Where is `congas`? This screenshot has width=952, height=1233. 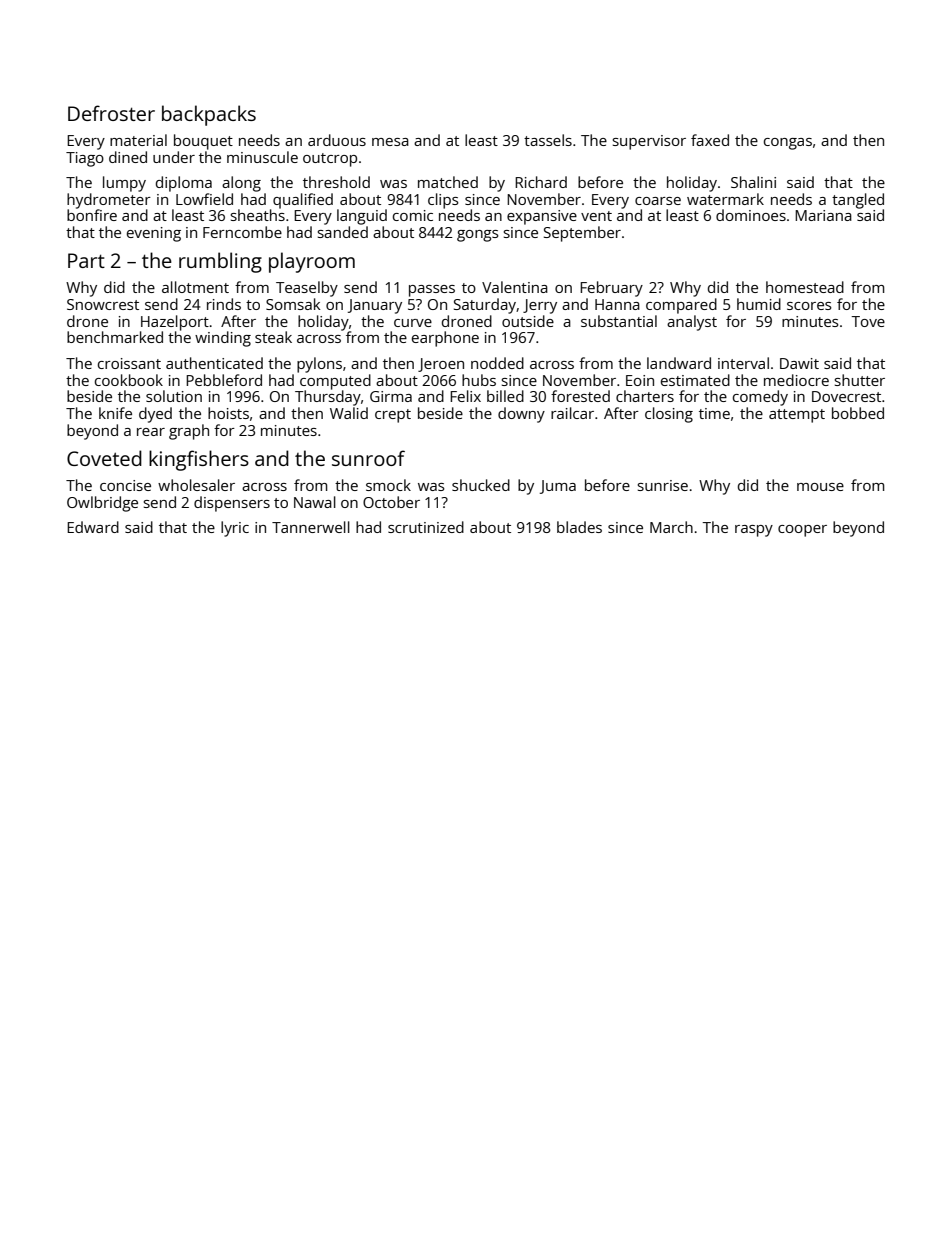
congas is located at coordinates (788, 144).
